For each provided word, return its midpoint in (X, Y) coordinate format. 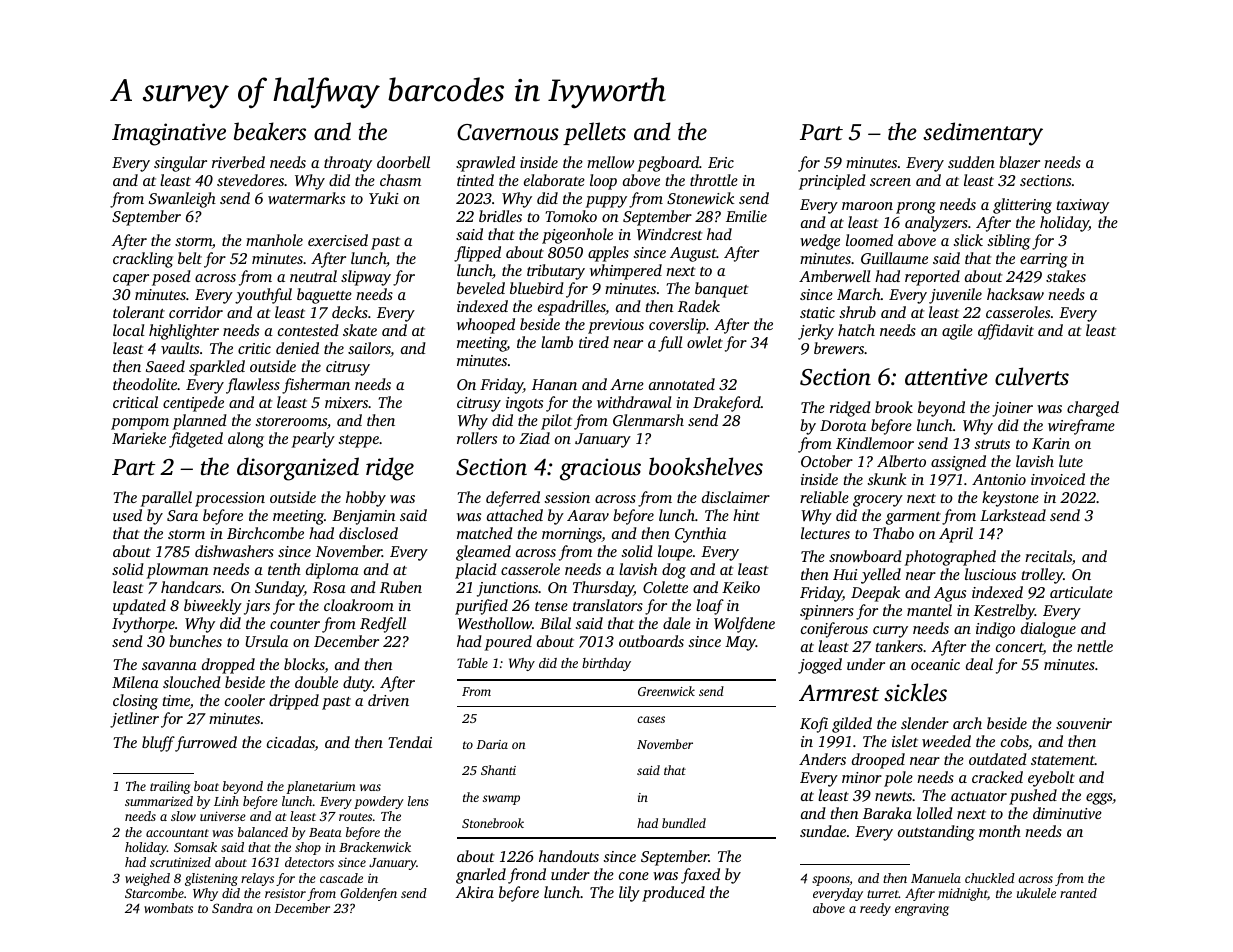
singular (180, 164)
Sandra (232, 908)
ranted (1078, 893)
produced (673, 894)
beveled (481, 288)
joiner (1012, 409)
